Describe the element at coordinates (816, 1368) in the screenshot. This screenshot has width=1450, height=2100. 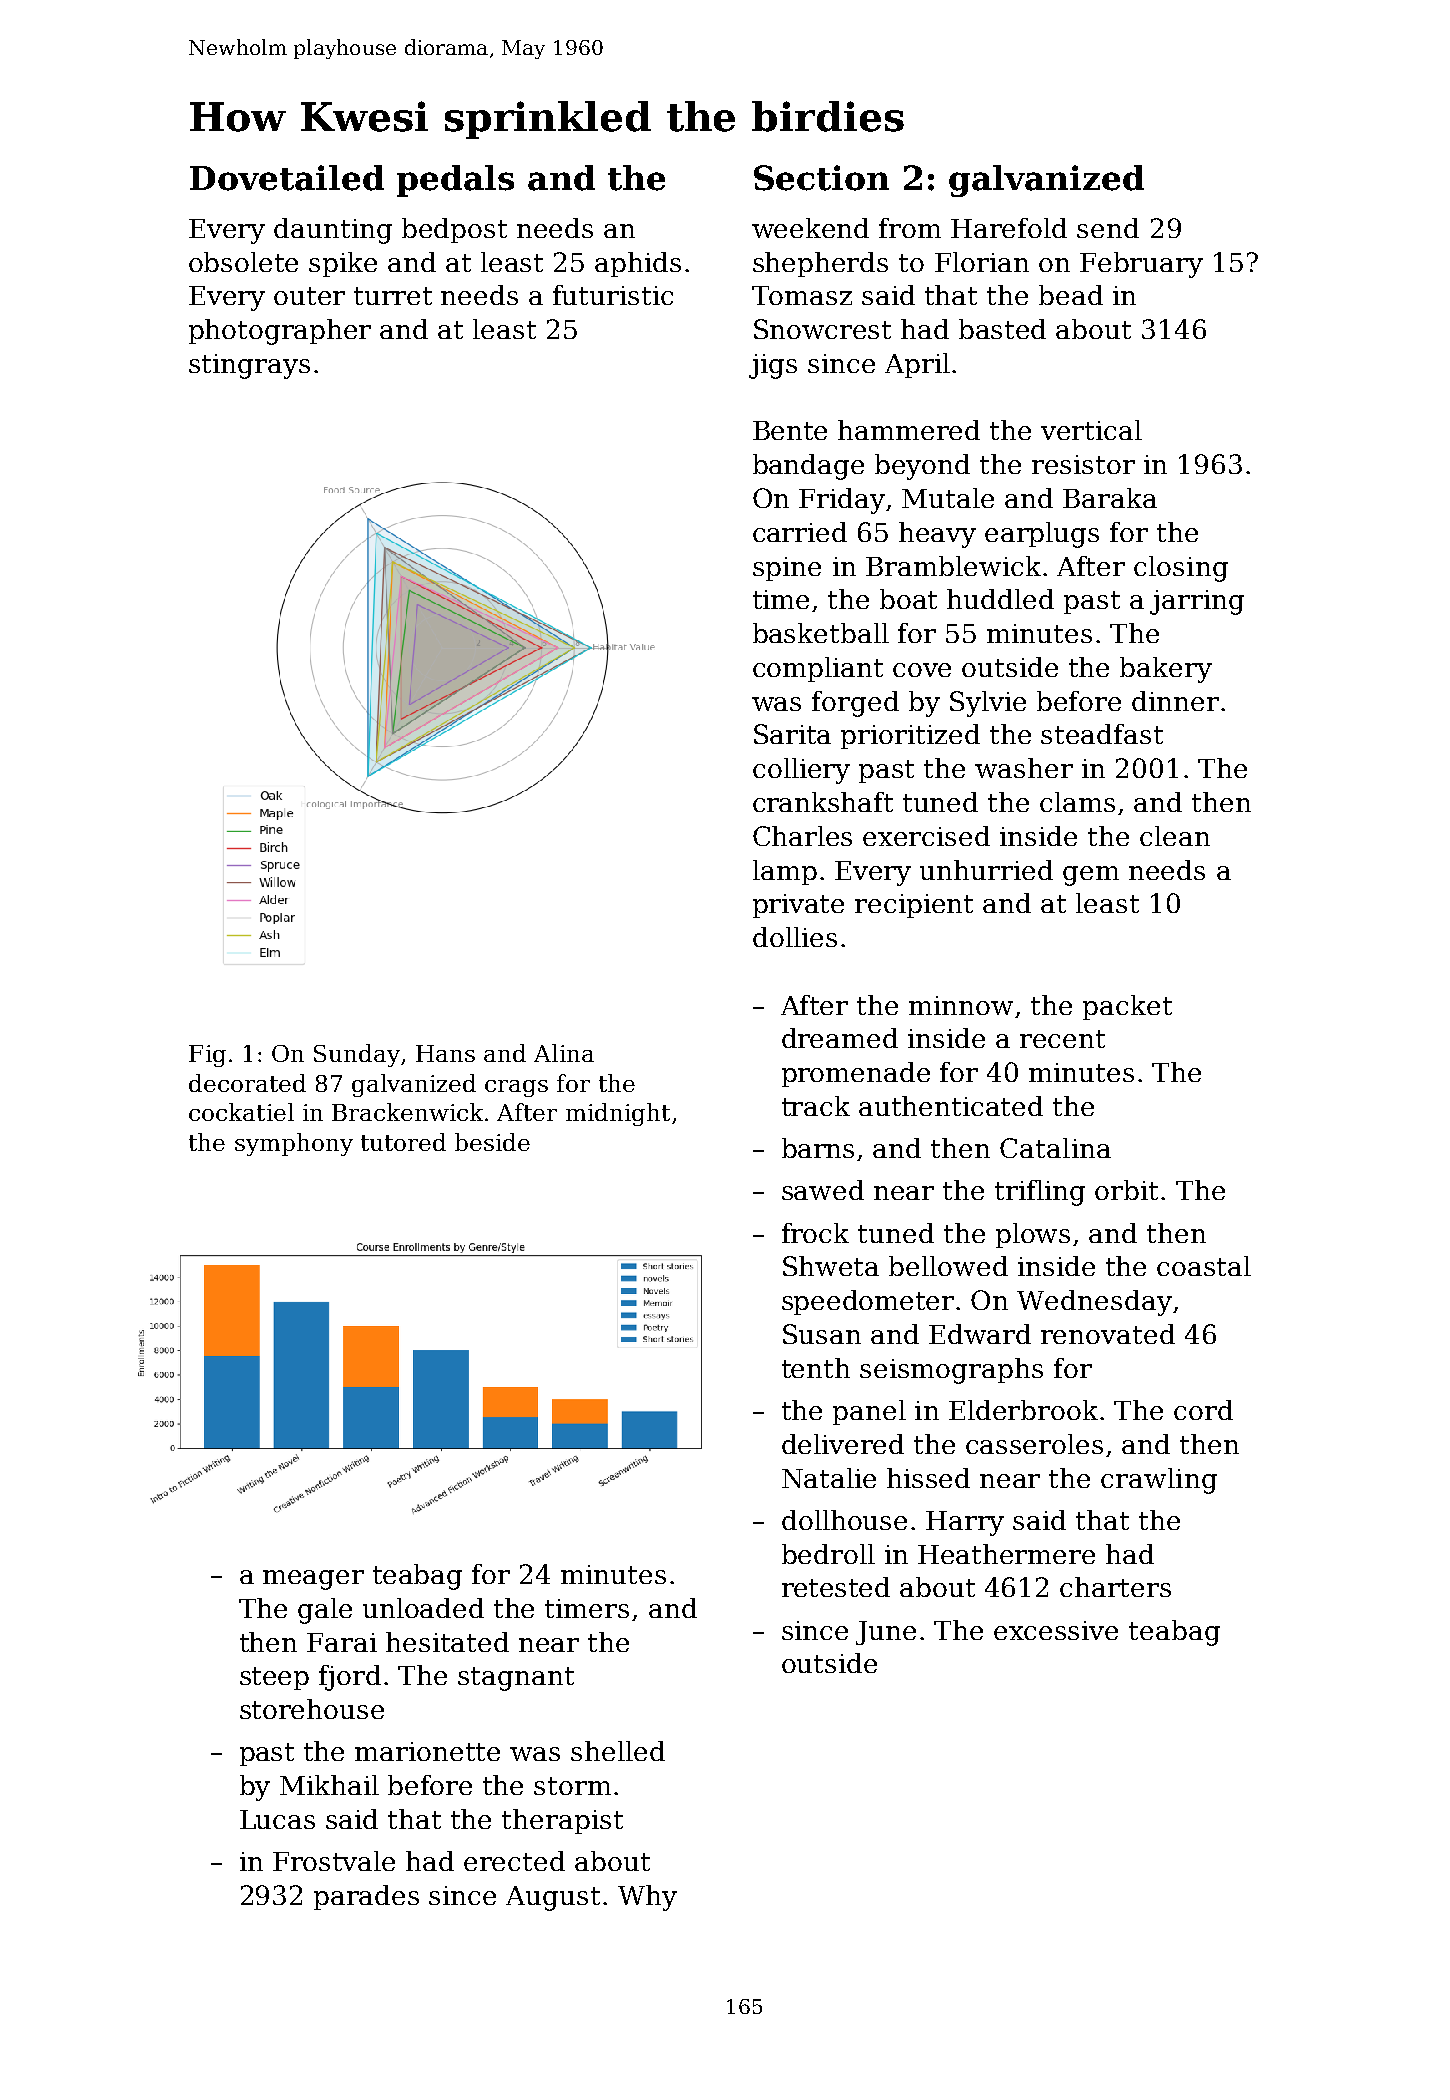
I see `tenth` at that location.
